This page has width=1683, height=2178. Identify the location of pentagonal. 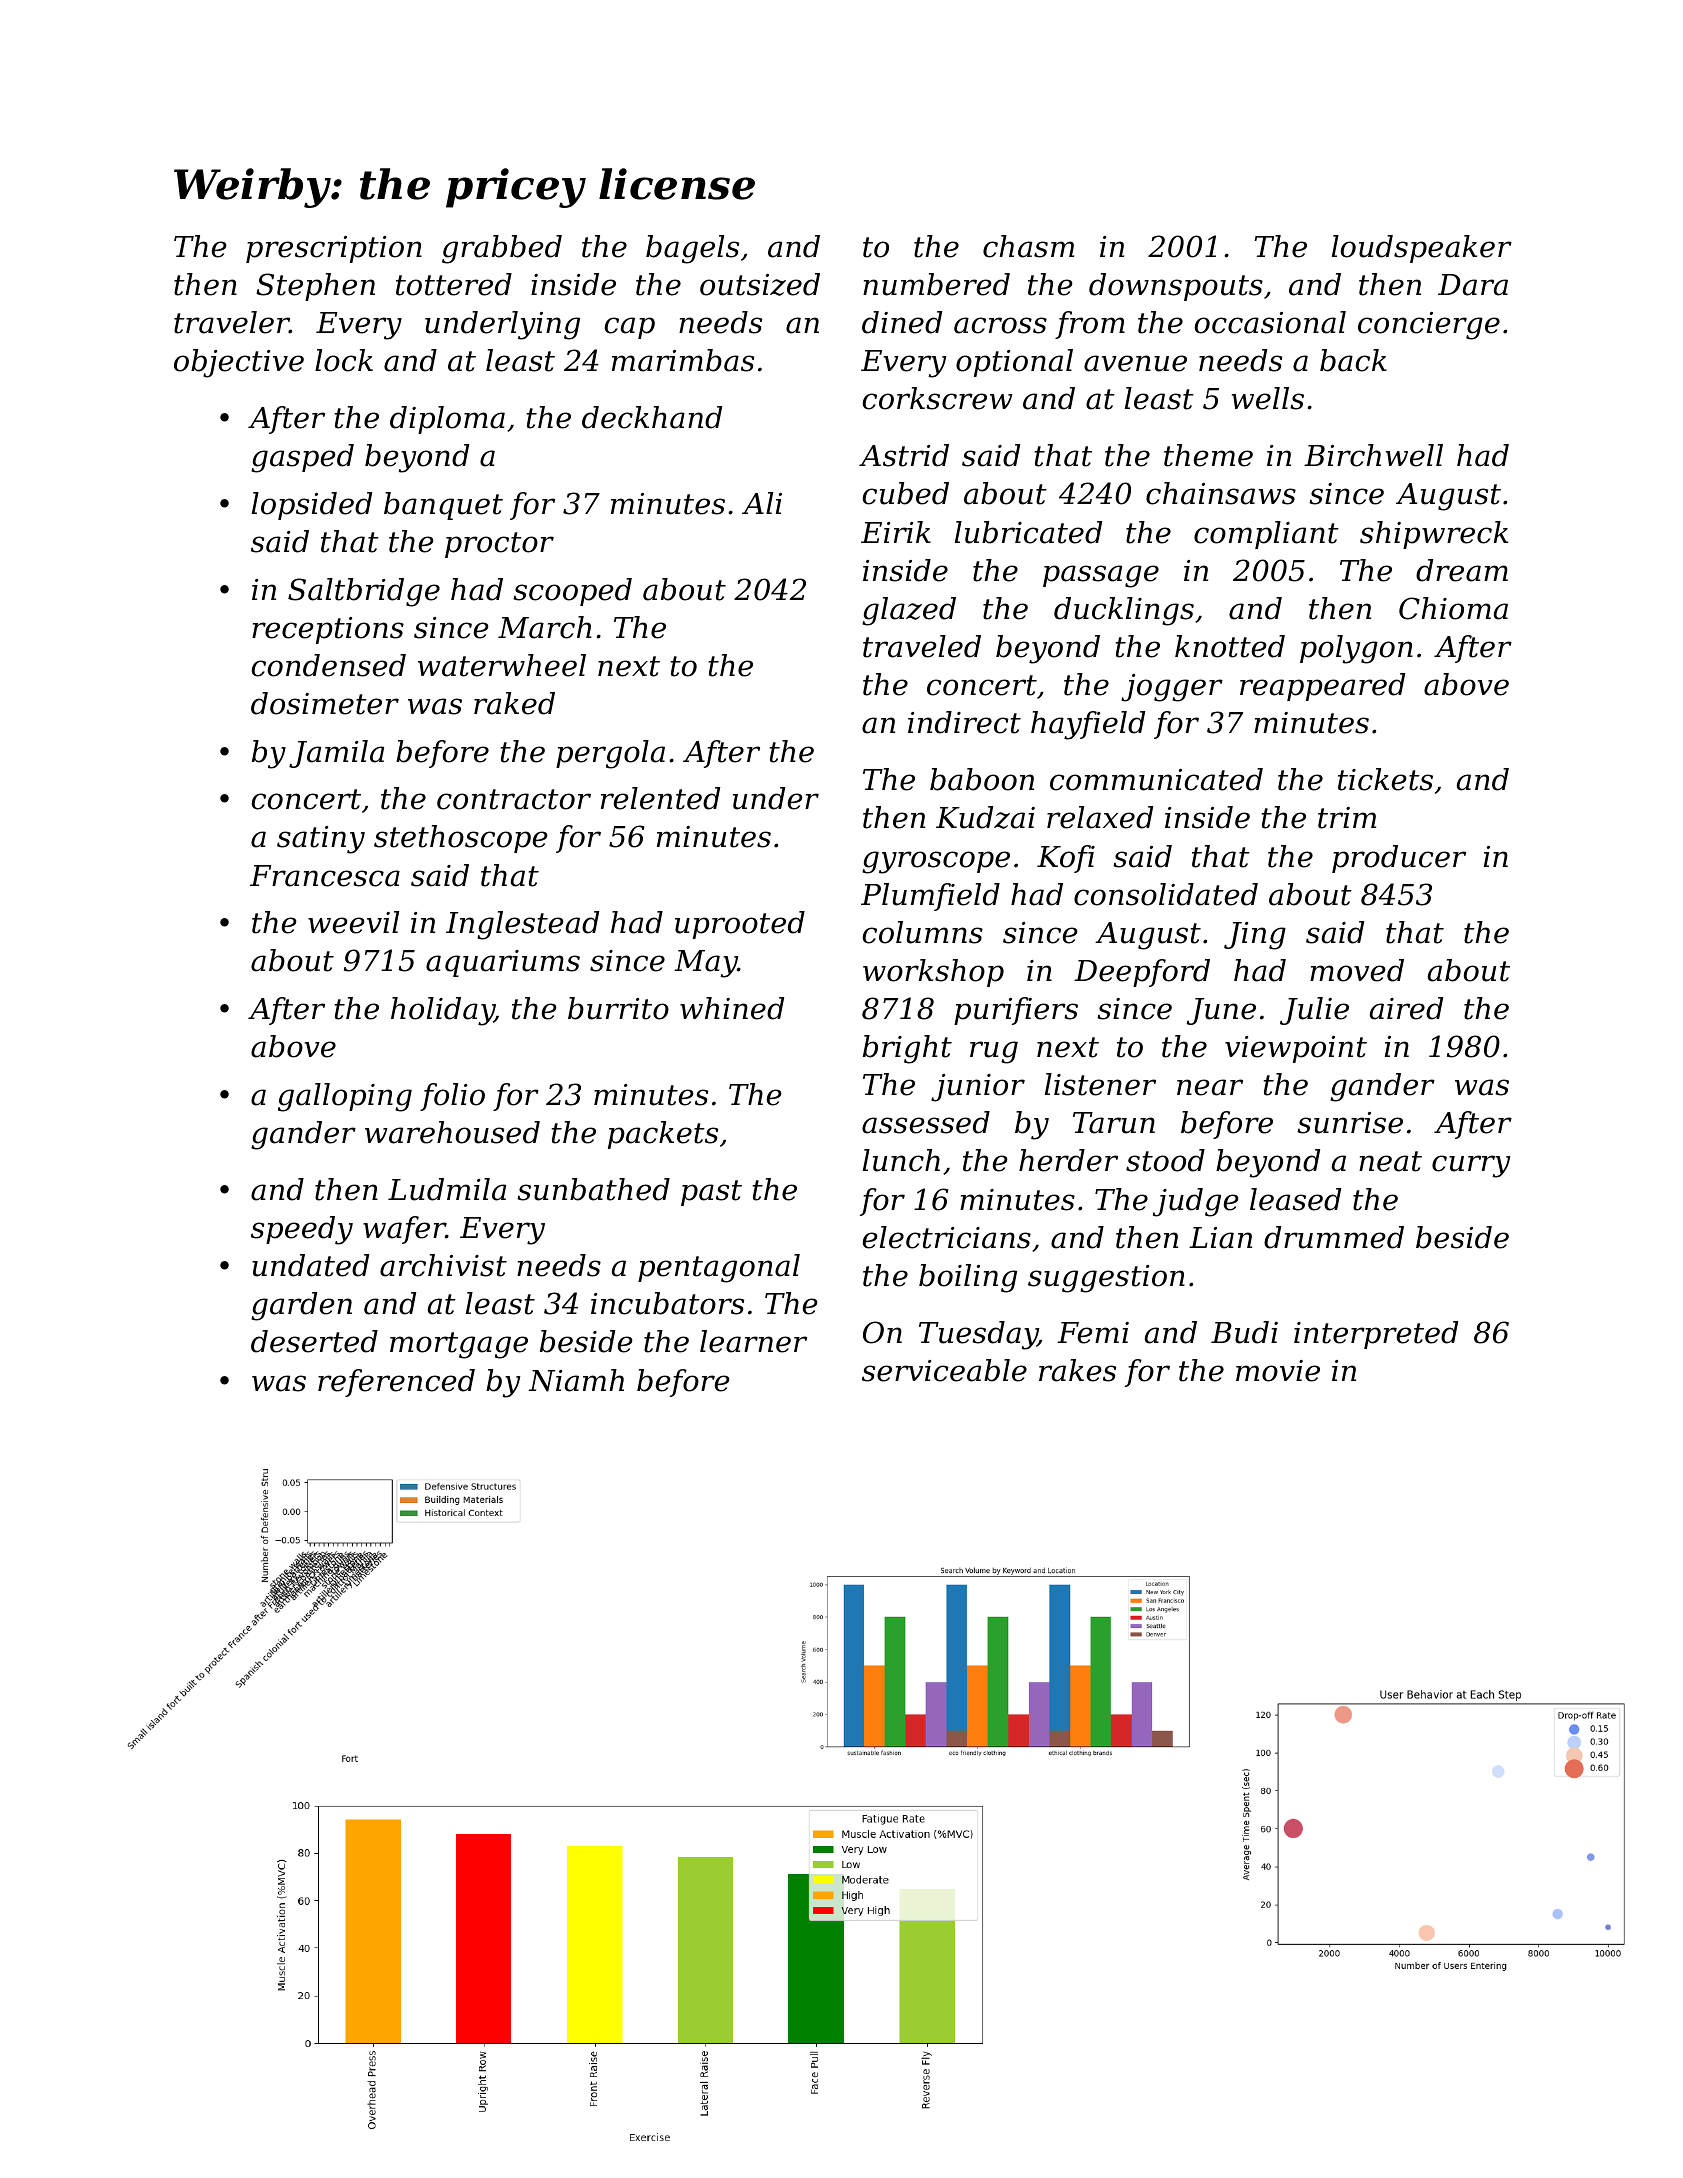
(719, 1268).
